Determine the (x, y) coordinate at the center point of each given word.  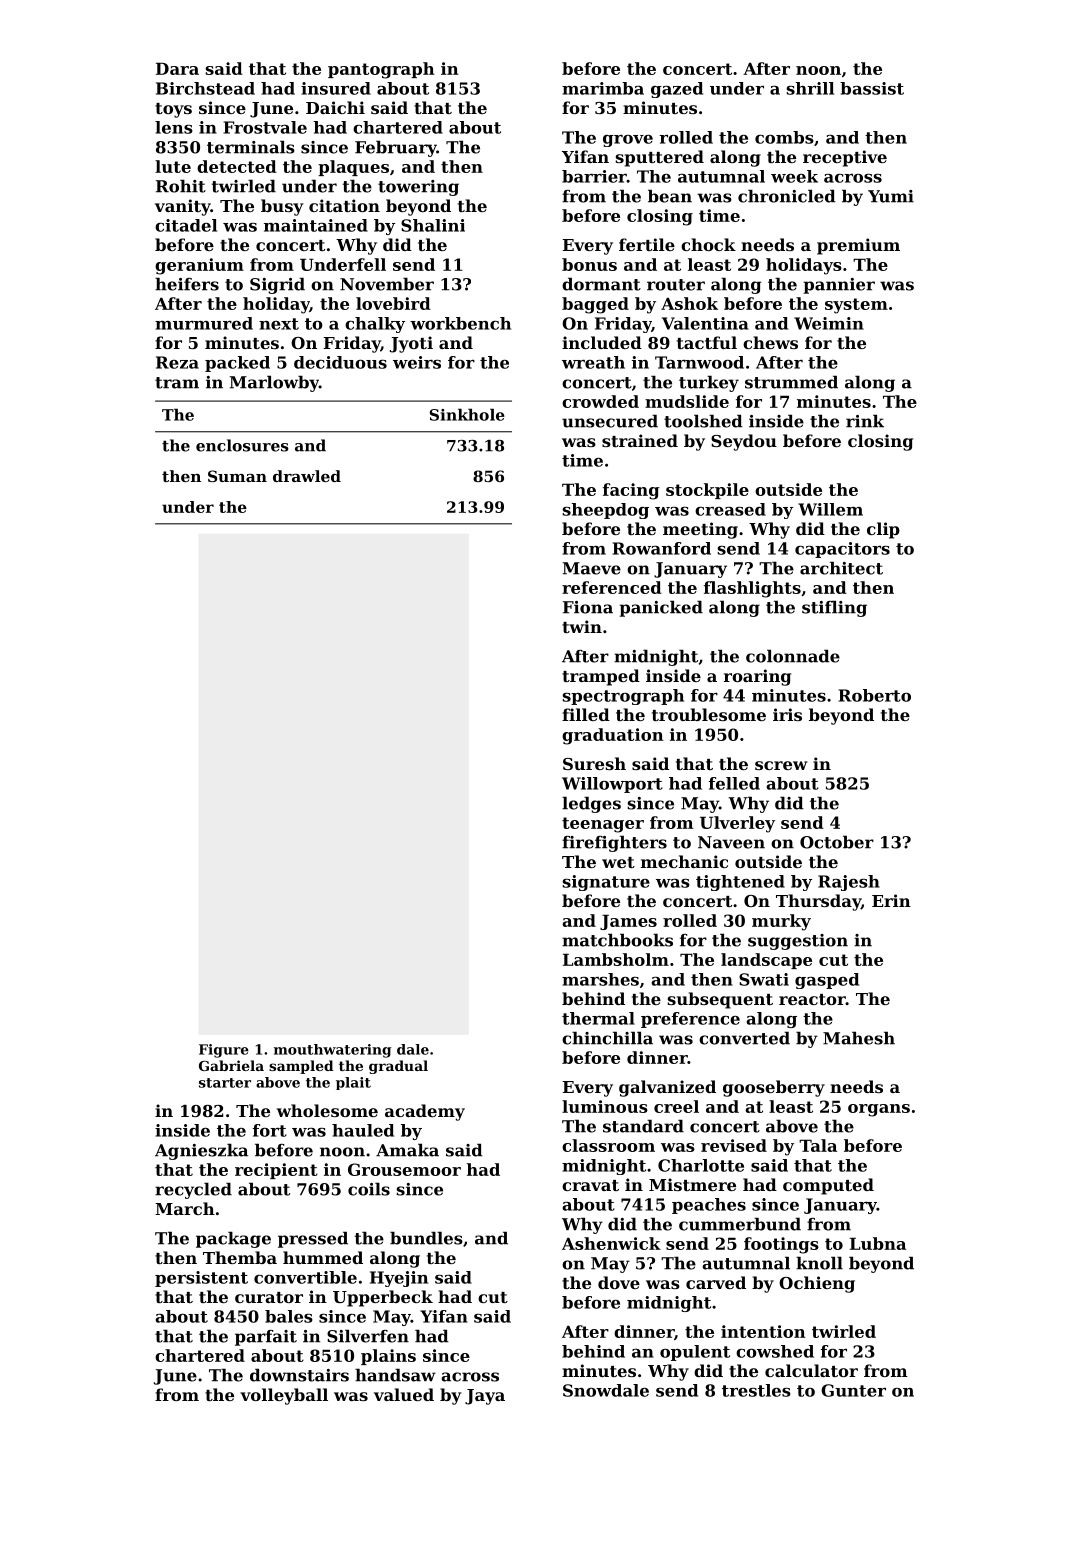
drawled (307, 476)
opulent (695, 1353)
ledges (591, 804)
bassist (872, 88)
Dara (177, 68)
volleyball (284, 1396)
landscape (766, 961)
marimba (603, 88)
